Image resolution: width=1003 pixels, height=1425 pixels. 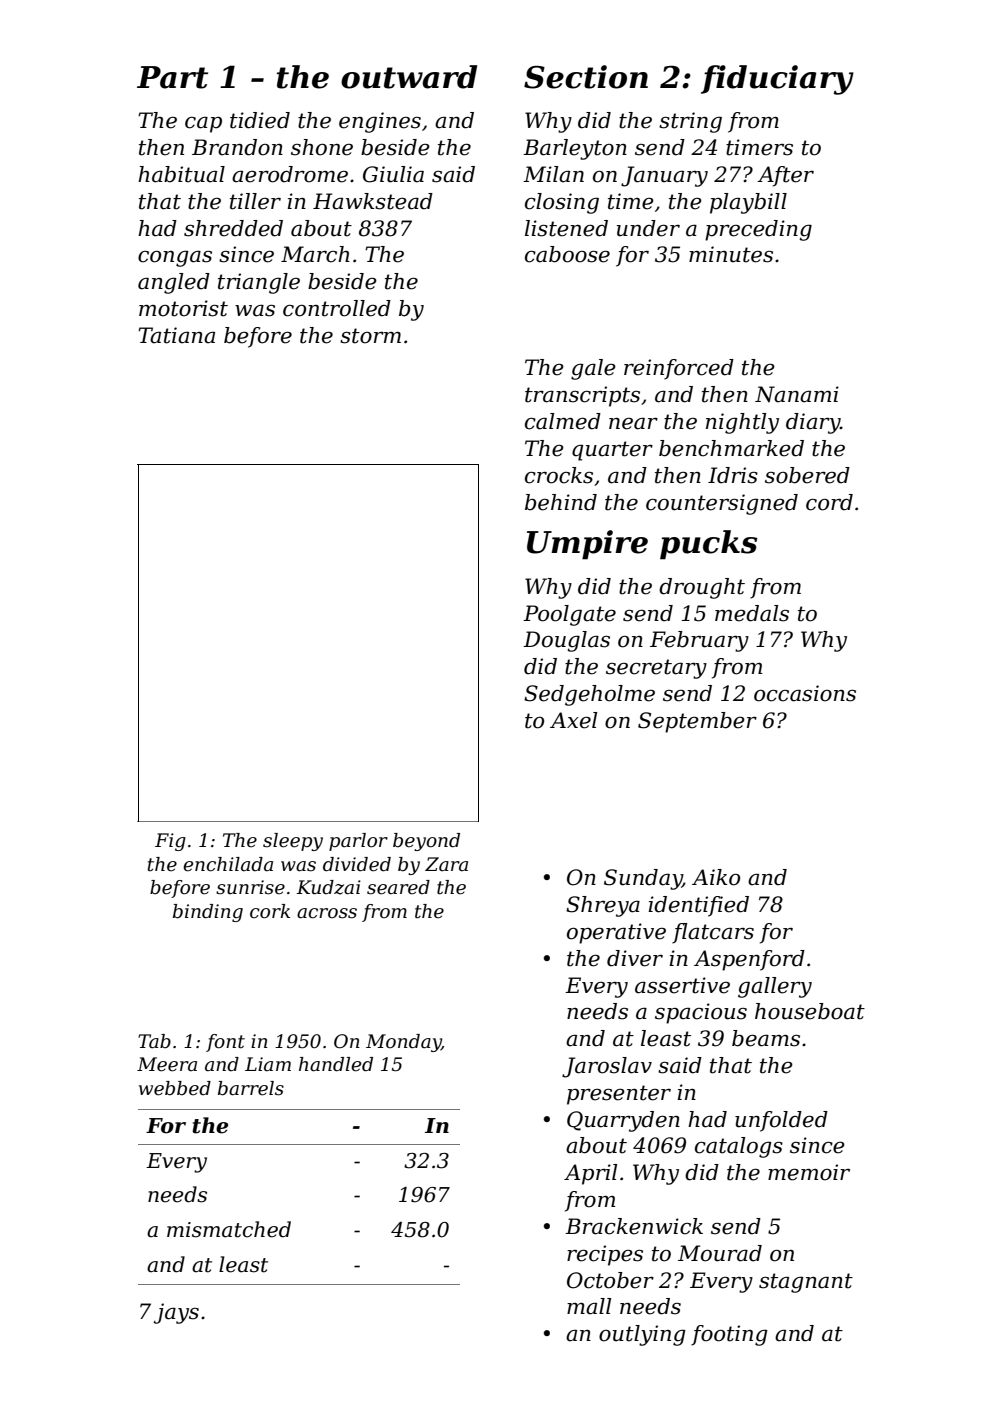 I want to click on Part, so click(x=172, y=77).
